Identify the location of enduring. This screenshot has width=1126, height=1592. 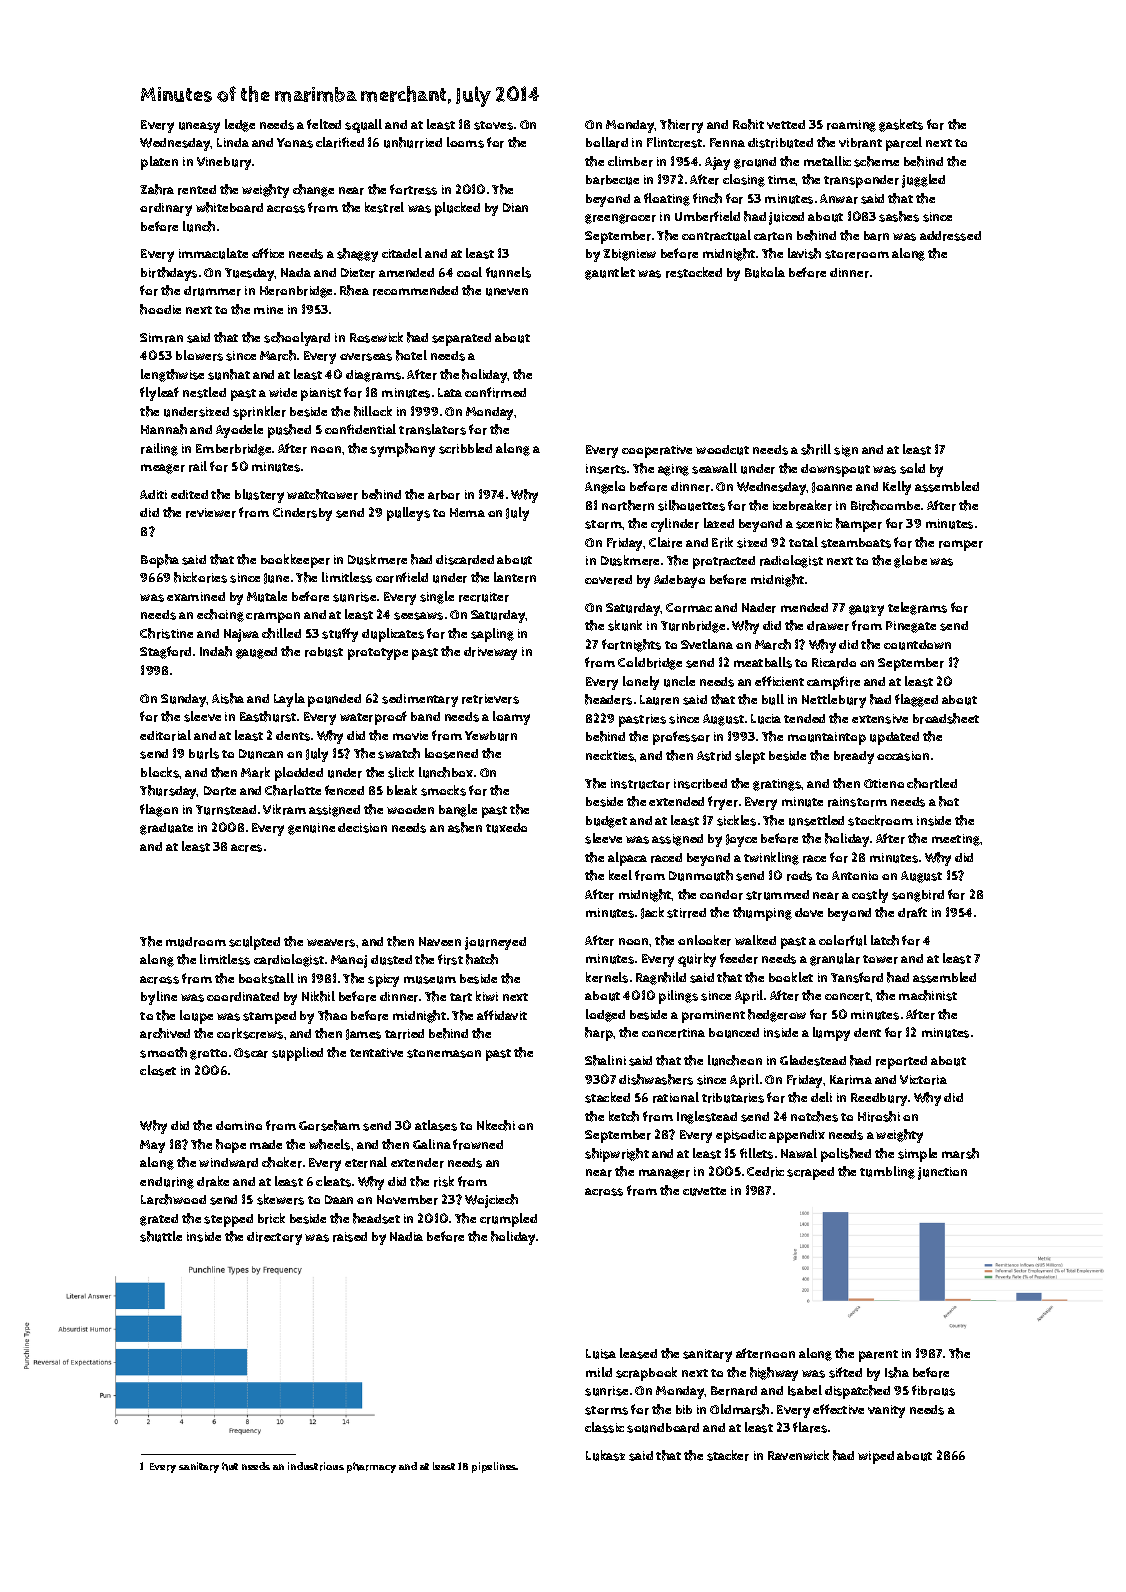
(167, 1183).
